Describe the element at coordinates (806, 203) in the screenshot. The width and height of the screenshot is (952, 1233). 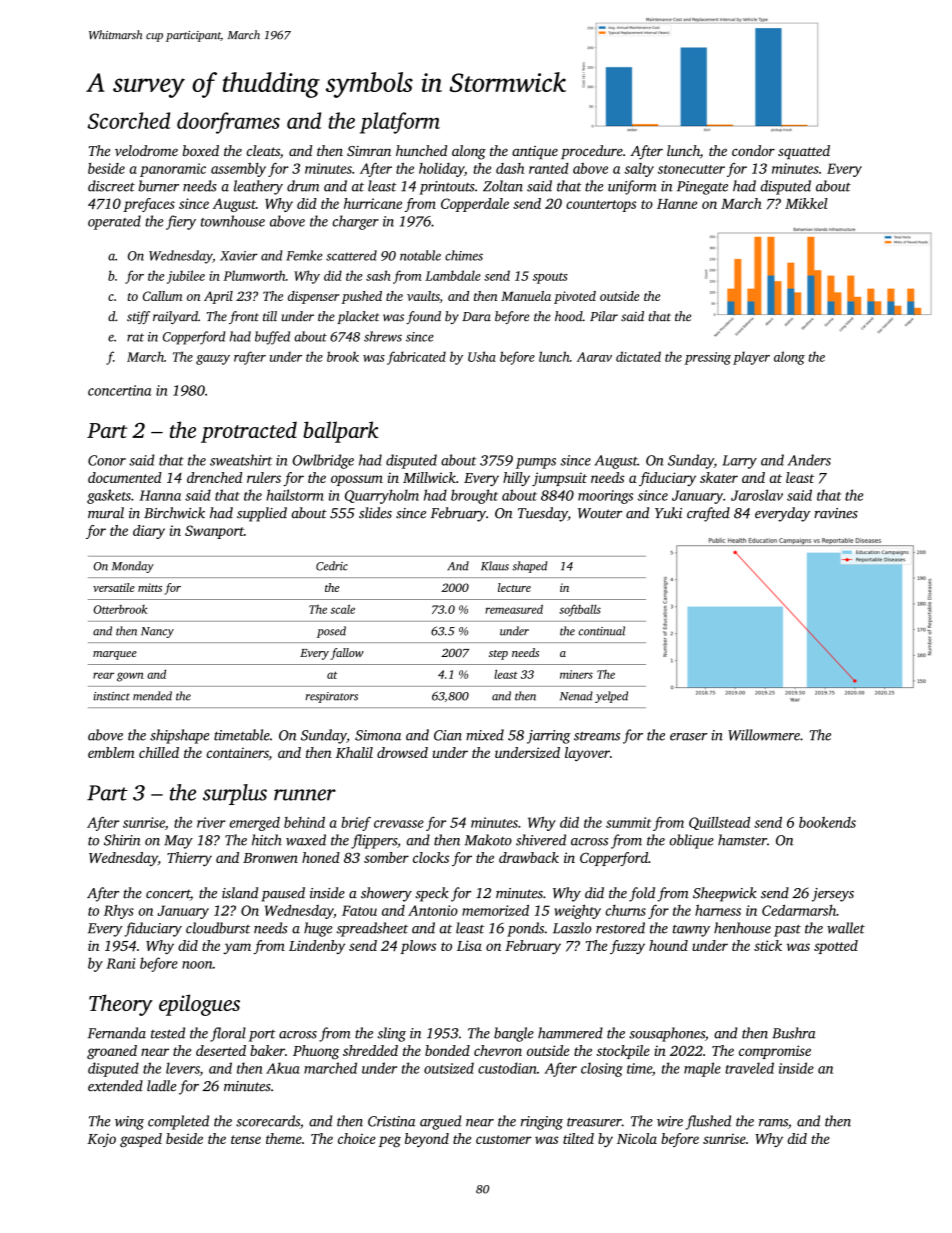
I see `Mikkel` at that location.
